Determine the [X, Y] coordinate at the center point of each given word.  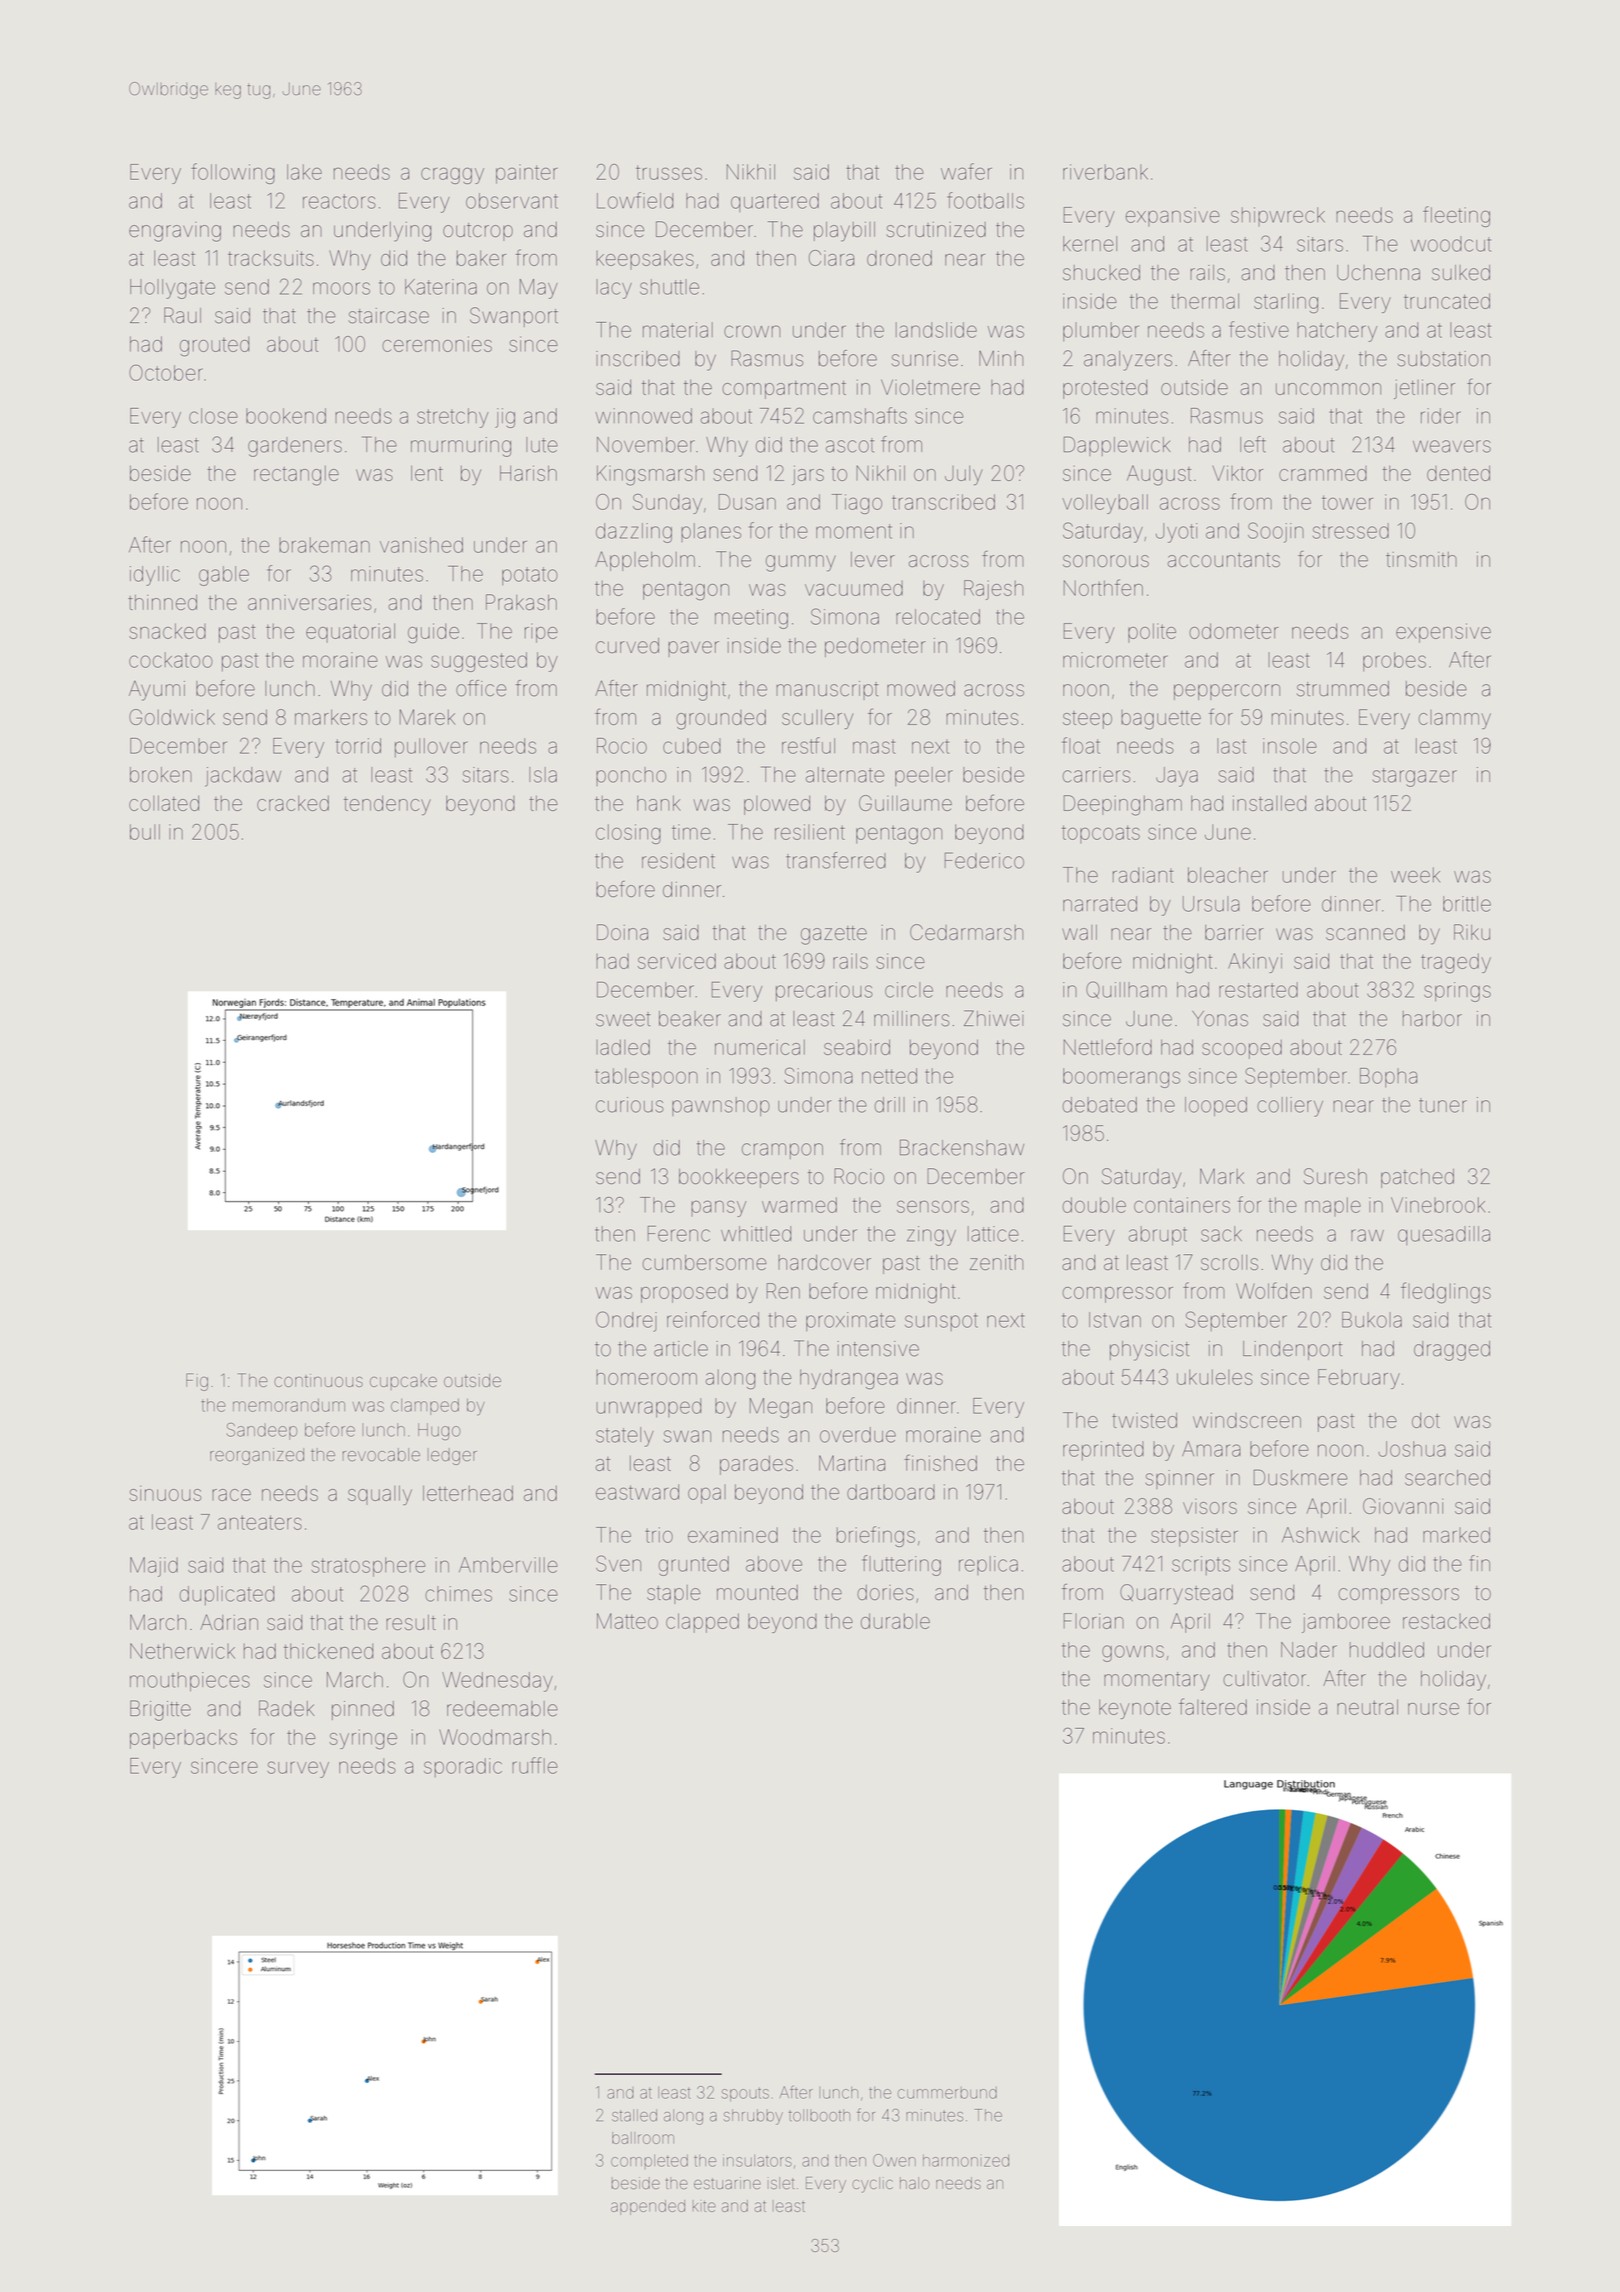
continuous [318, 1380]
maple [1333, 1206]
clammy [1455, 719]
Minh [1001, 358]
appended [648, 2207]
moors [341, 288]
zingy [931, 1236]
